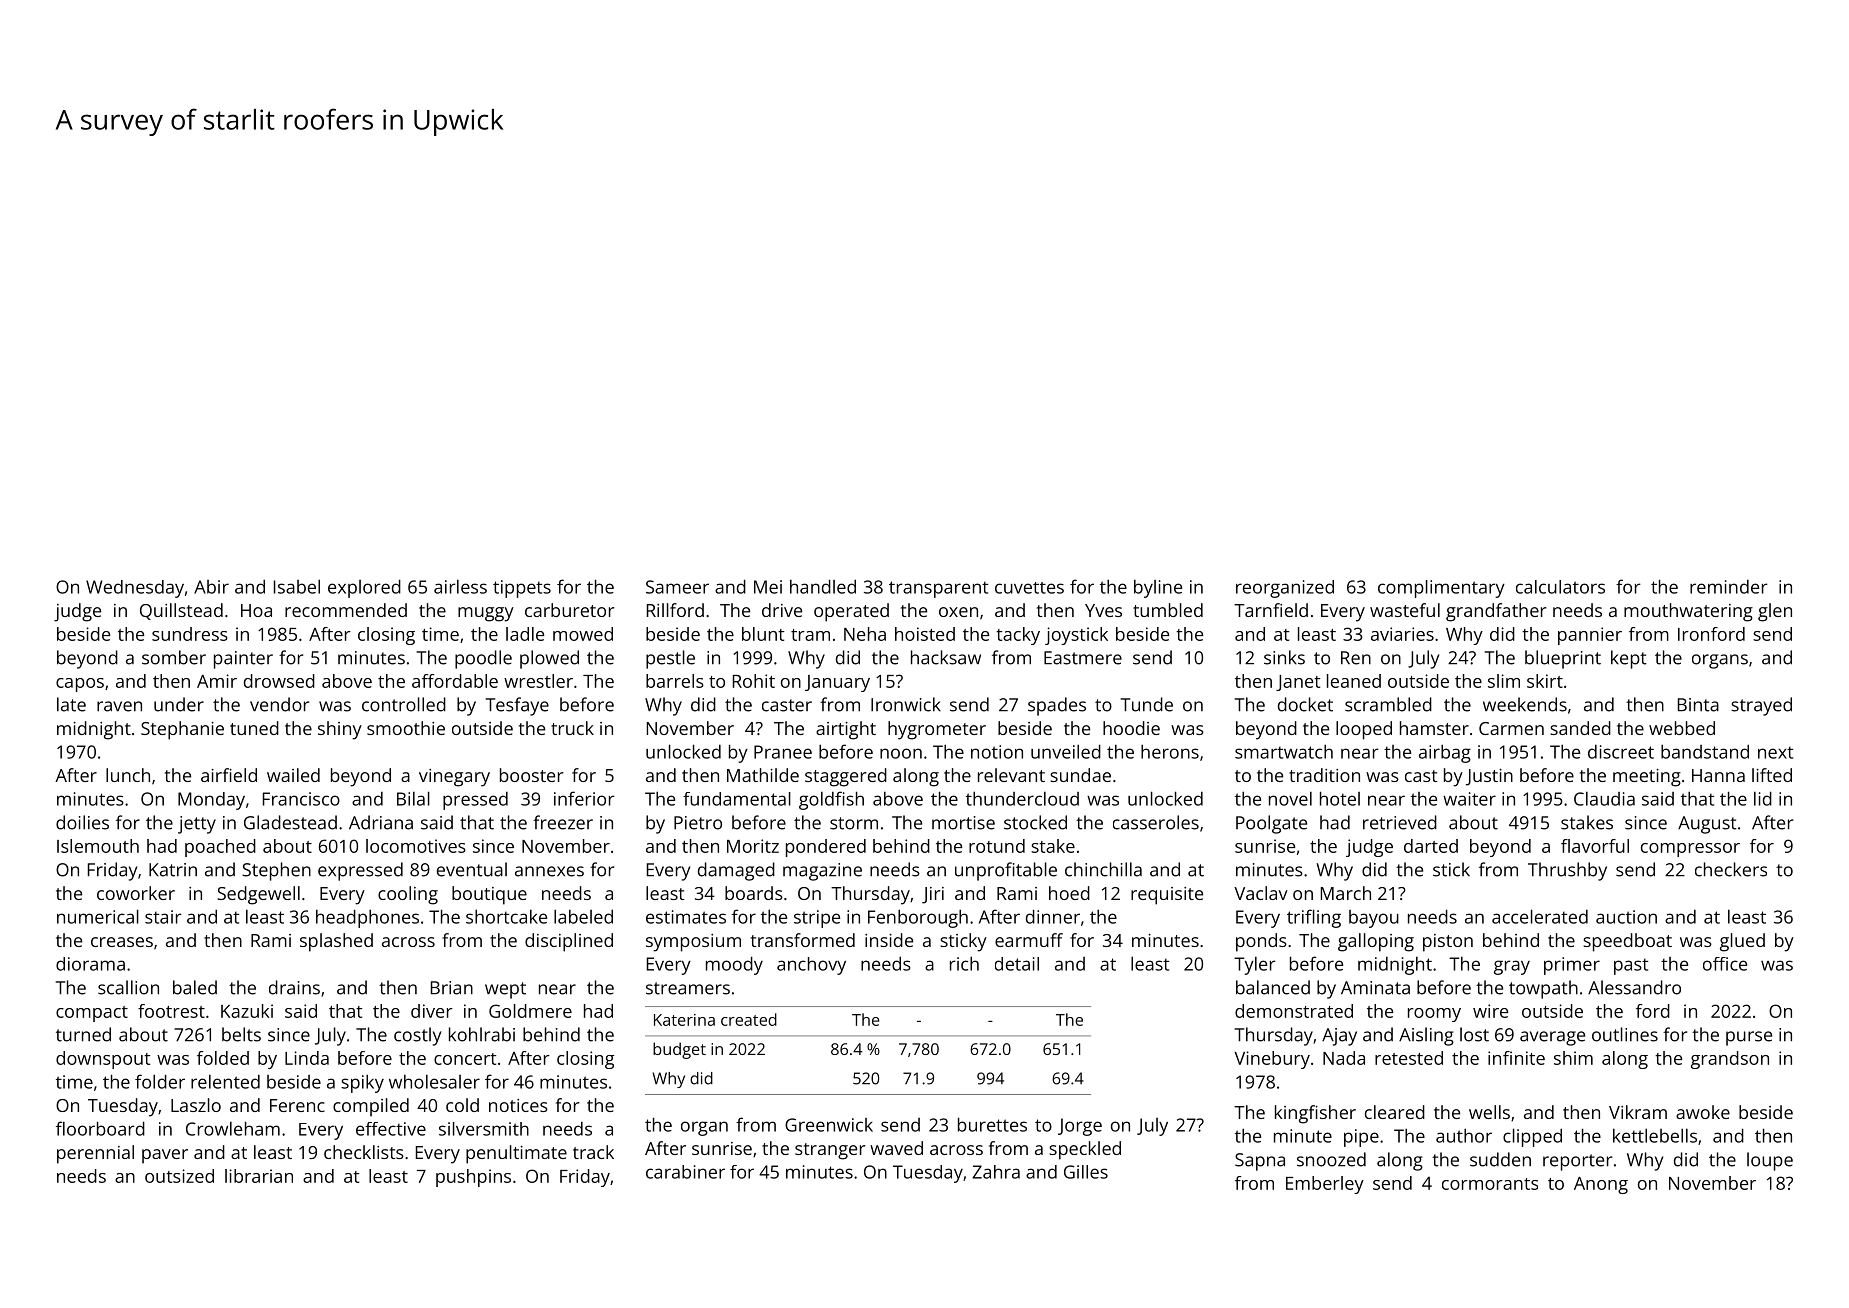 This document has height=1308, width=1849. What do you see at coordinates (1729, 587) in the document?
I see `reminder` at bounding box center [1729, 587].
